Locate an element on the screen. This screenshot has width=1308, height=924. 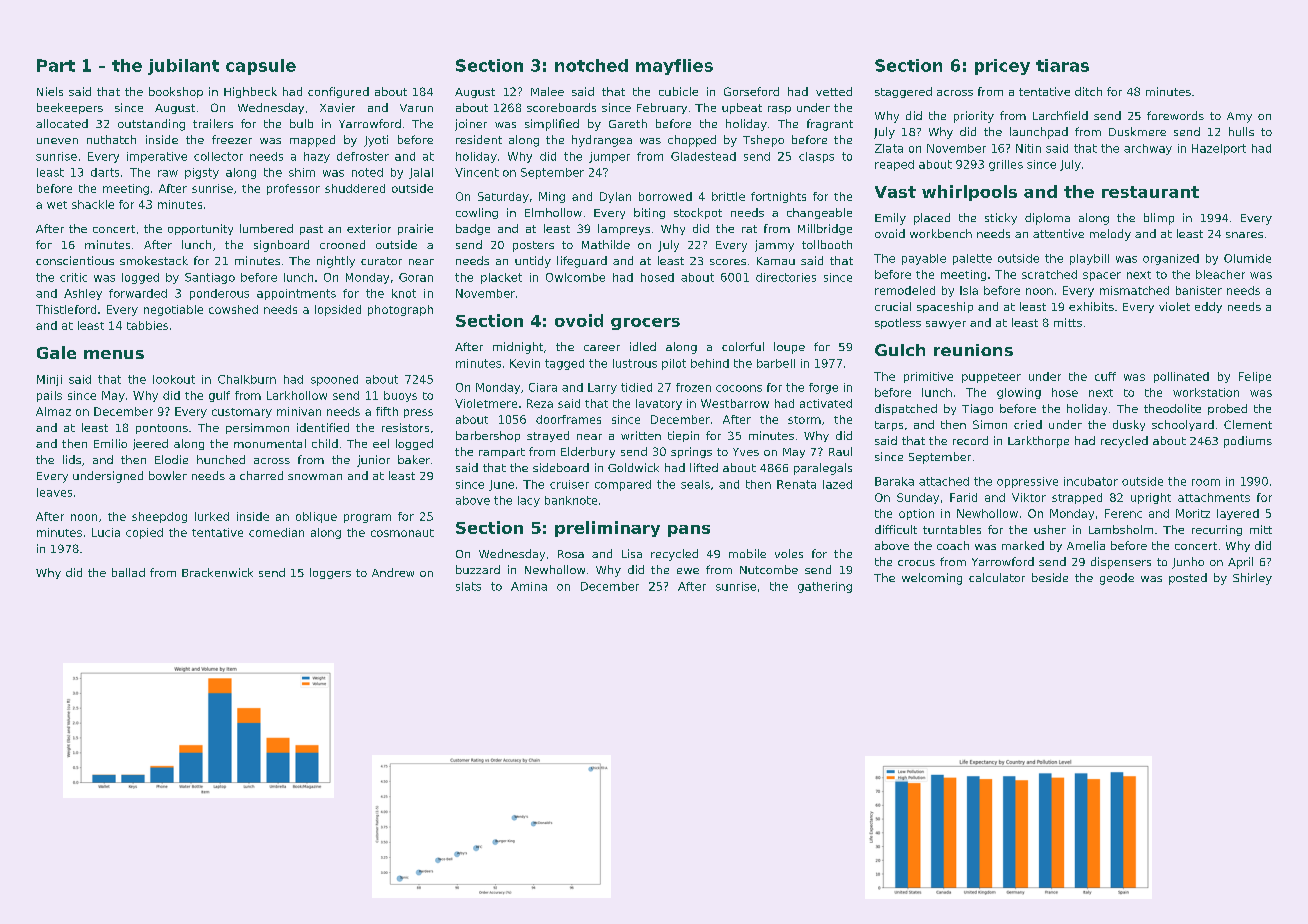
eddy is located at coordinates (1208, 307).
